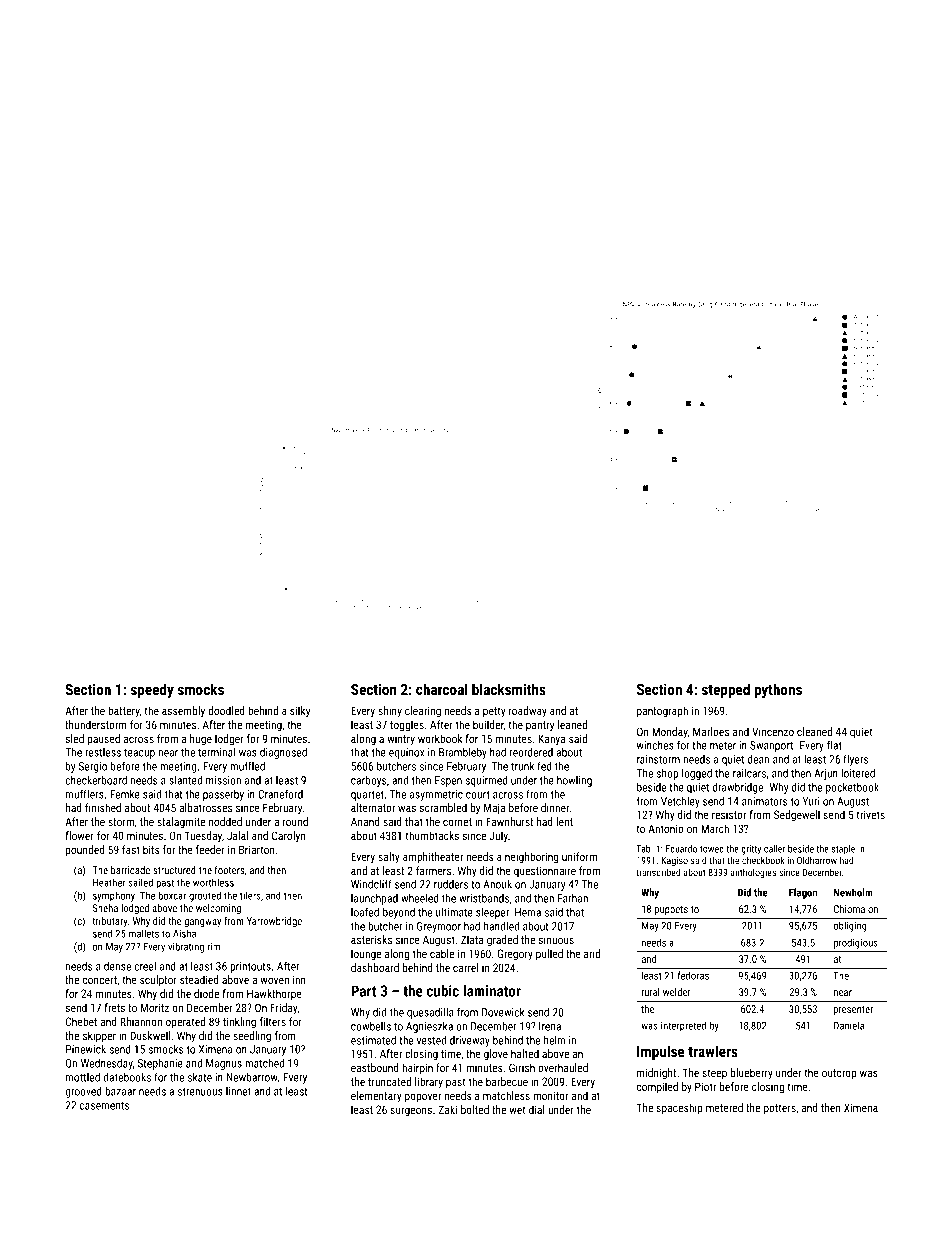 The width and height of the screenshot is (952, 1233). What do you see at coordinates (540, 726) in the screenshot?
I see `pantry` at bounding box center [540, 726].
